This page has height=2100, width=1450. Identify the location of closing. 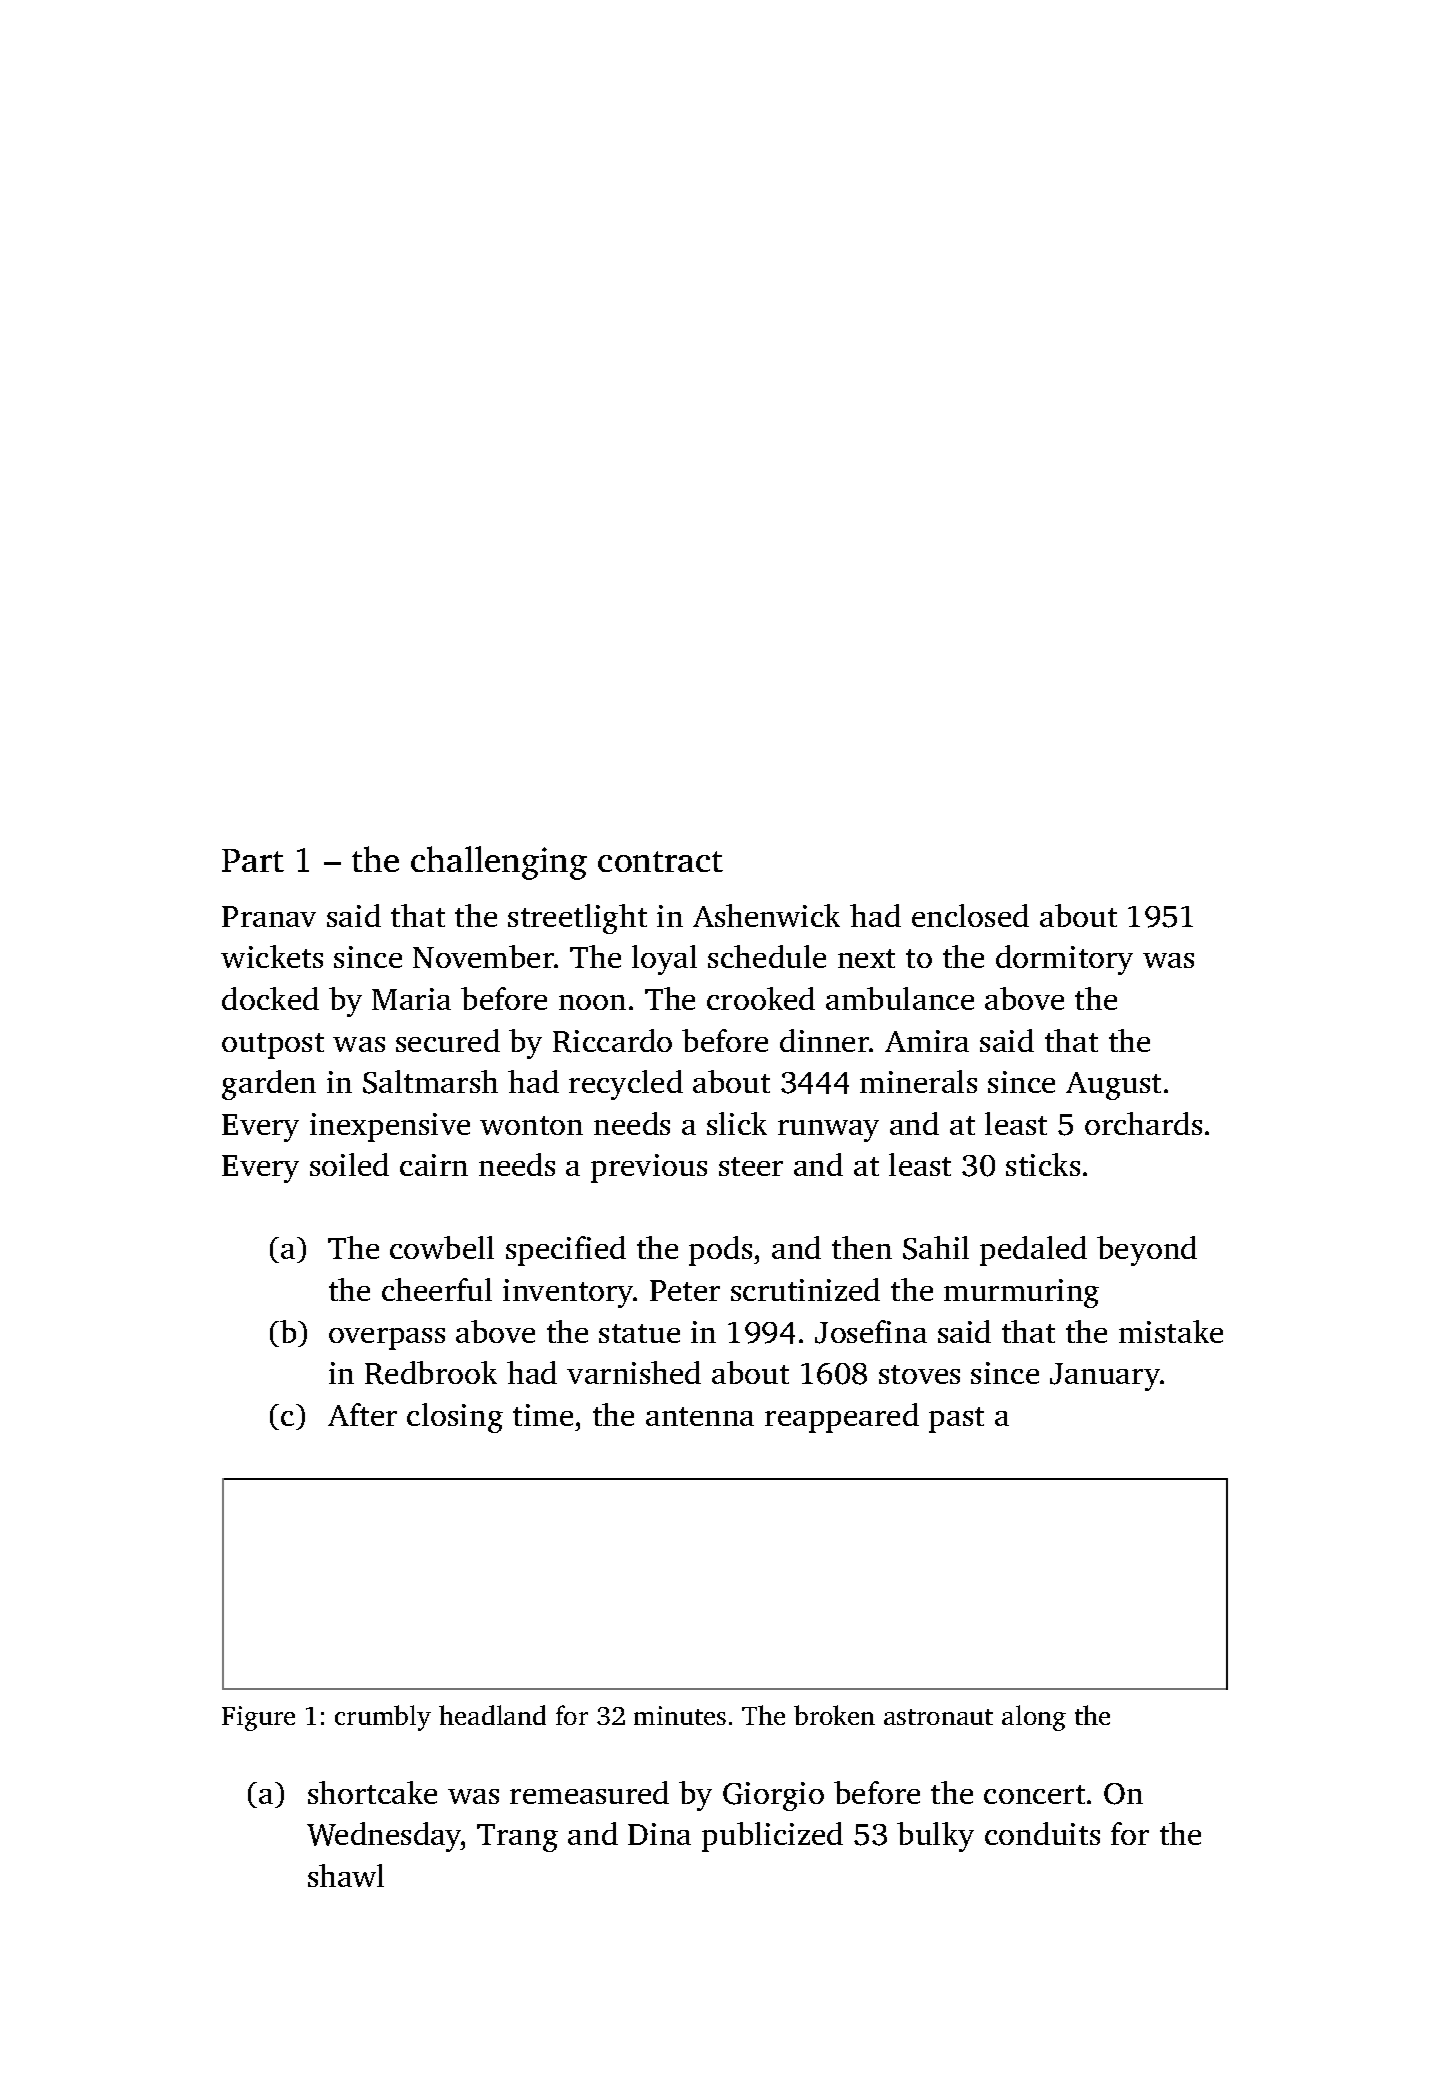
(455, 1418).
